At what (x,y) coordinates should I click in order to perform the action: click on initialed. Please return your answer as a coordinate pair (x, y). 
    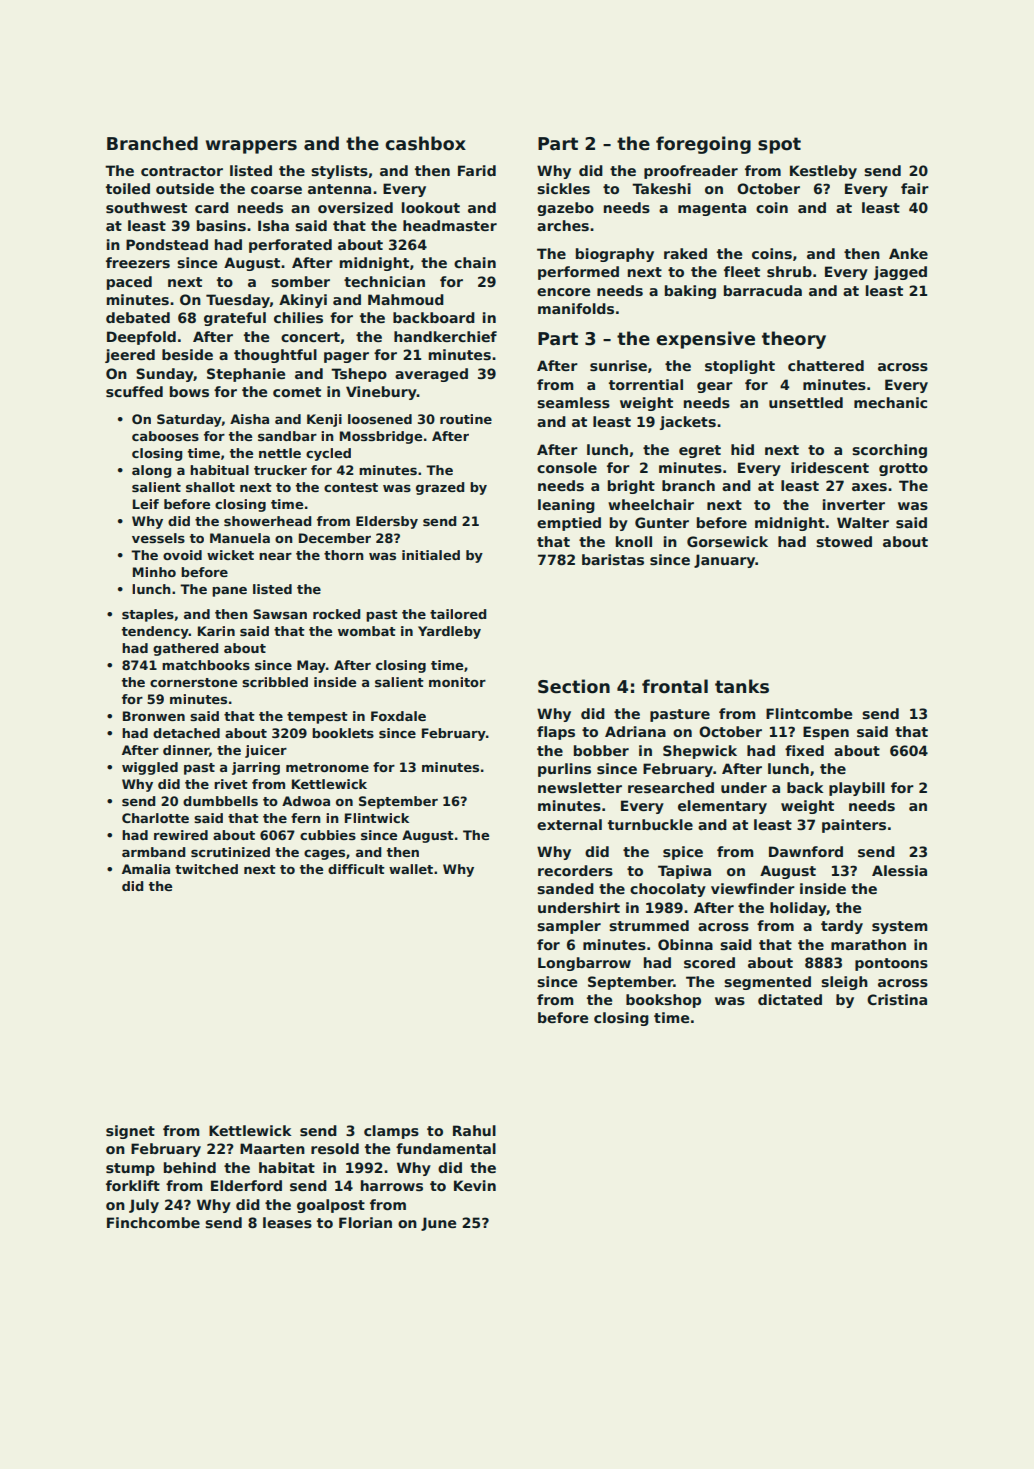
    Looking at the image, I should click on (431, 555).
